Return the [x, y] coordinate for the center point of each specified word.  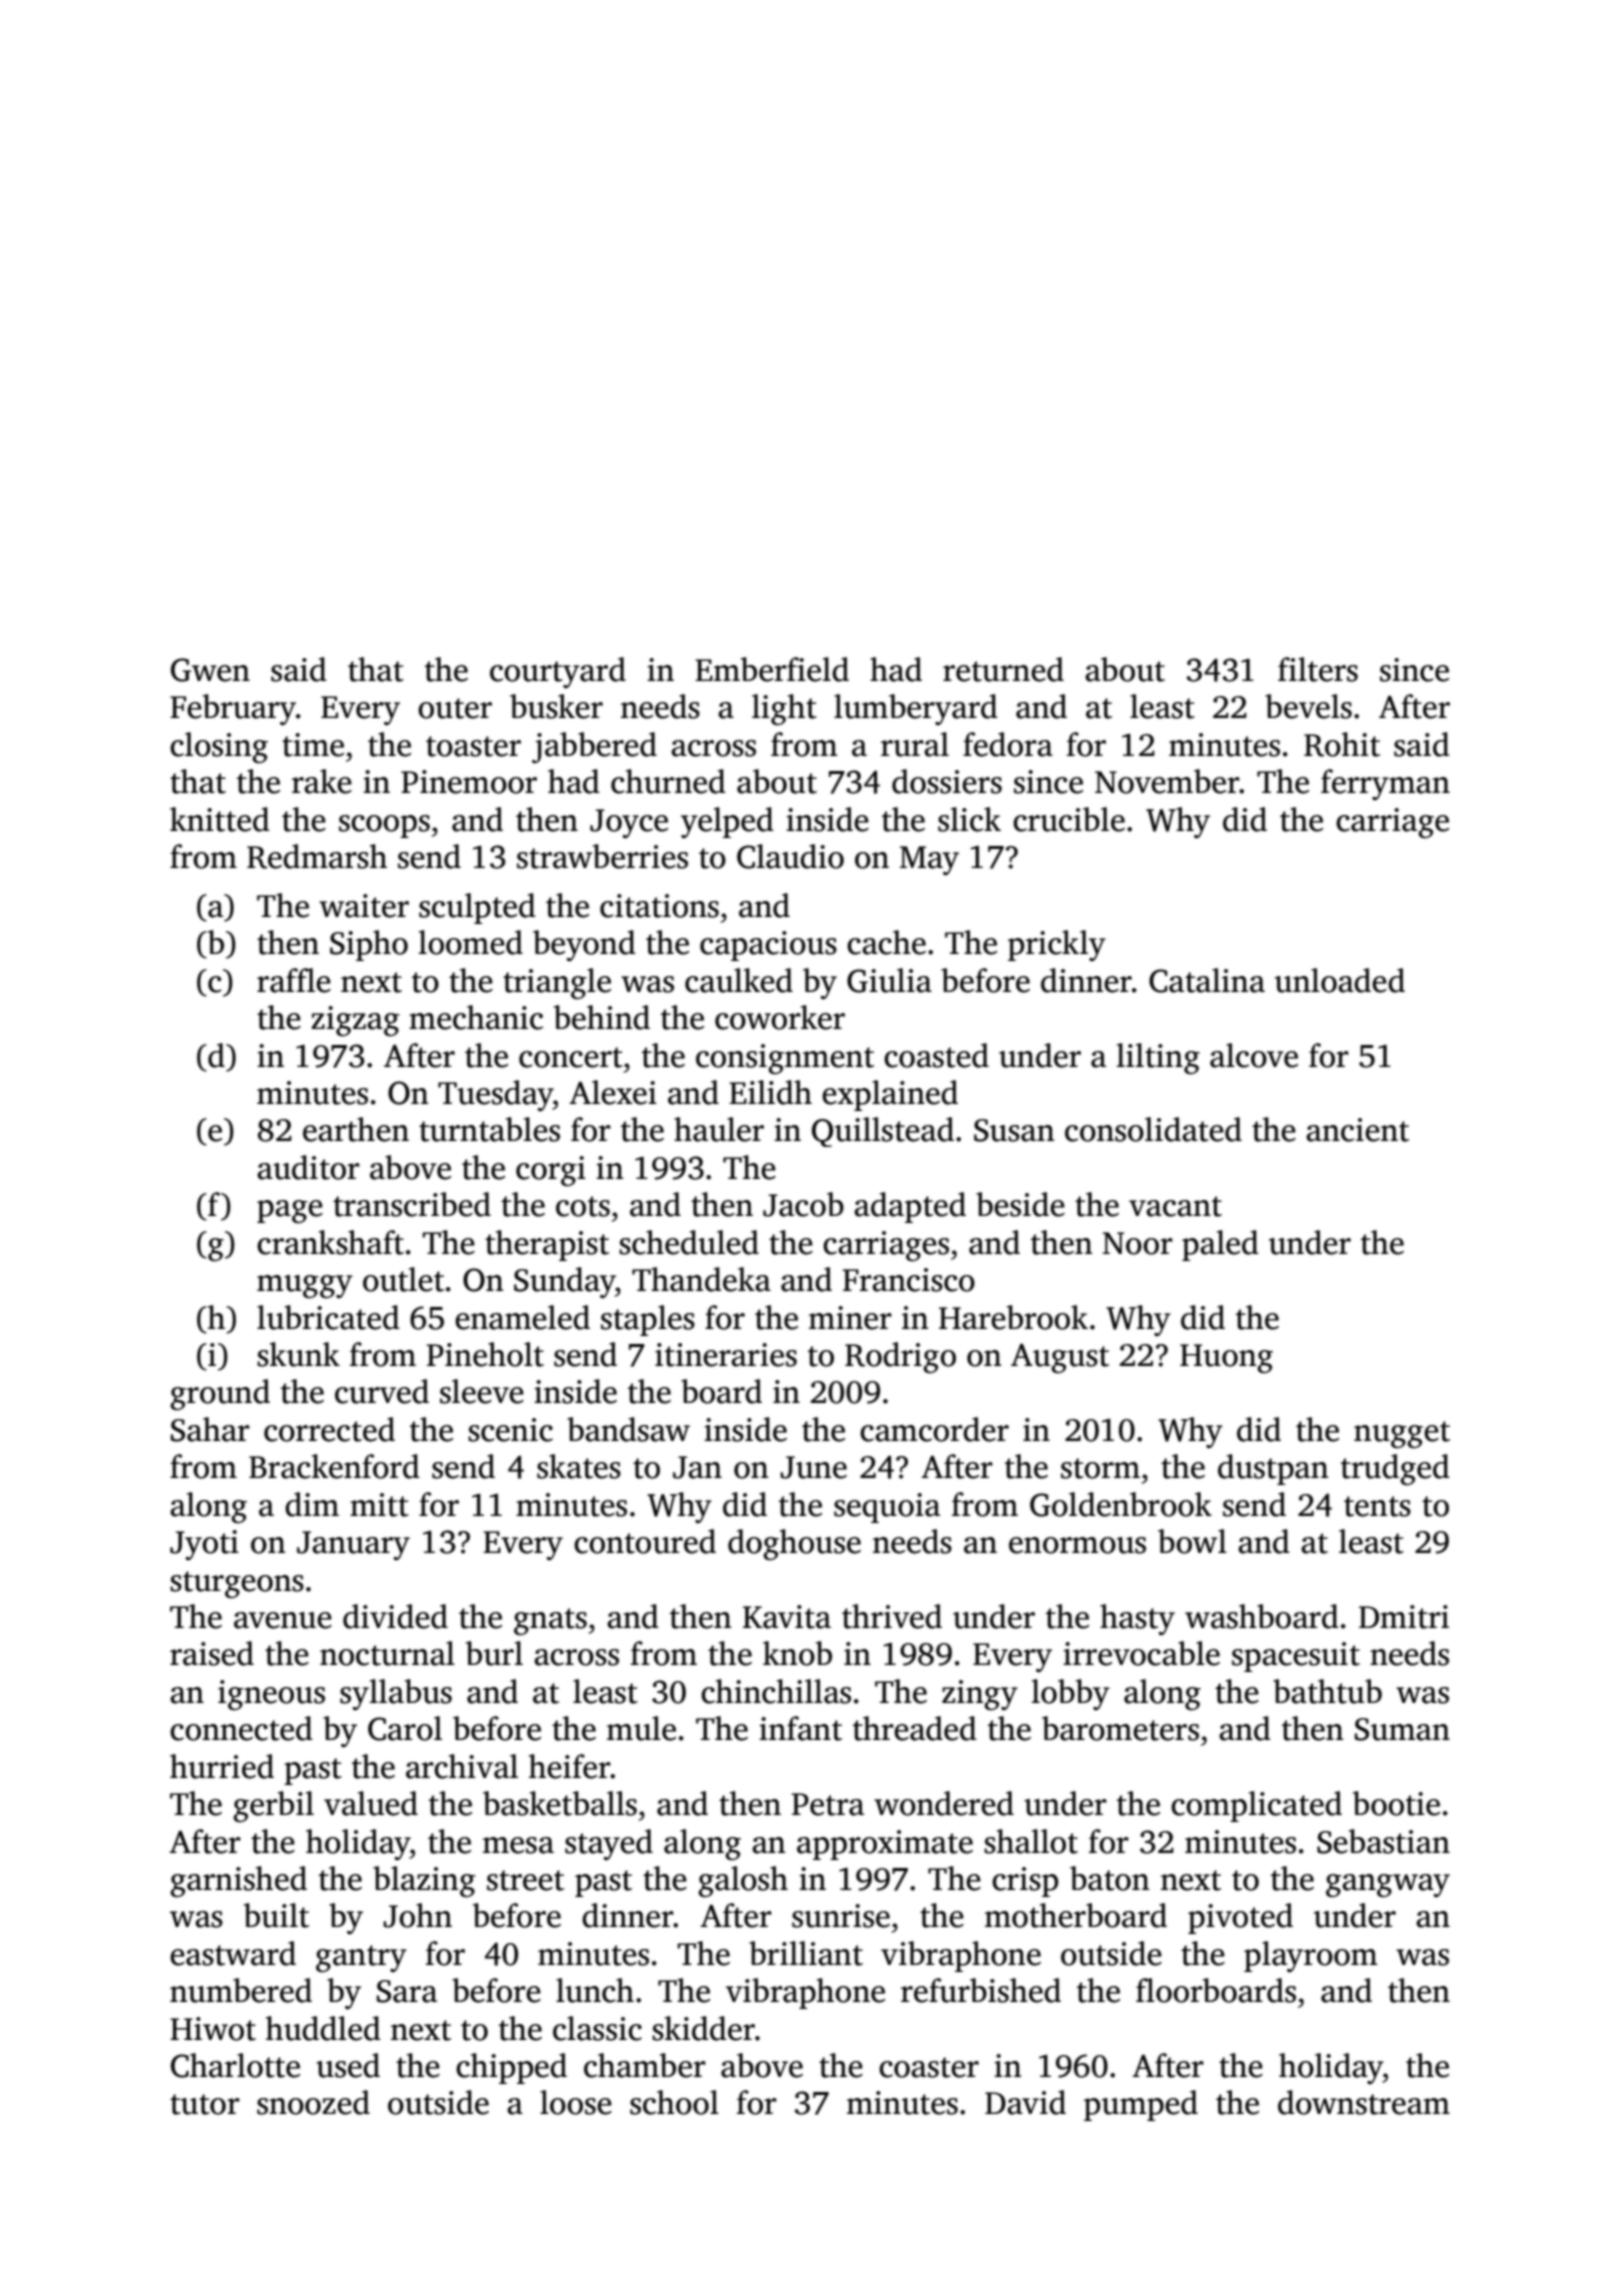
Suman [1402, 1729]
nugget [1402, 1435]
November [1167, 781]
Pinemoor [469, 782]
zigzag [355, 1021]
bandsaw [628, 1429]
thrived [892, 1616]
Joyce [629, 823]
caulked [739, 980]
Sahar [210, 1429]
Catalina [1207, 980]
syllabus [396, 1694]
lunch [595, 1990]
